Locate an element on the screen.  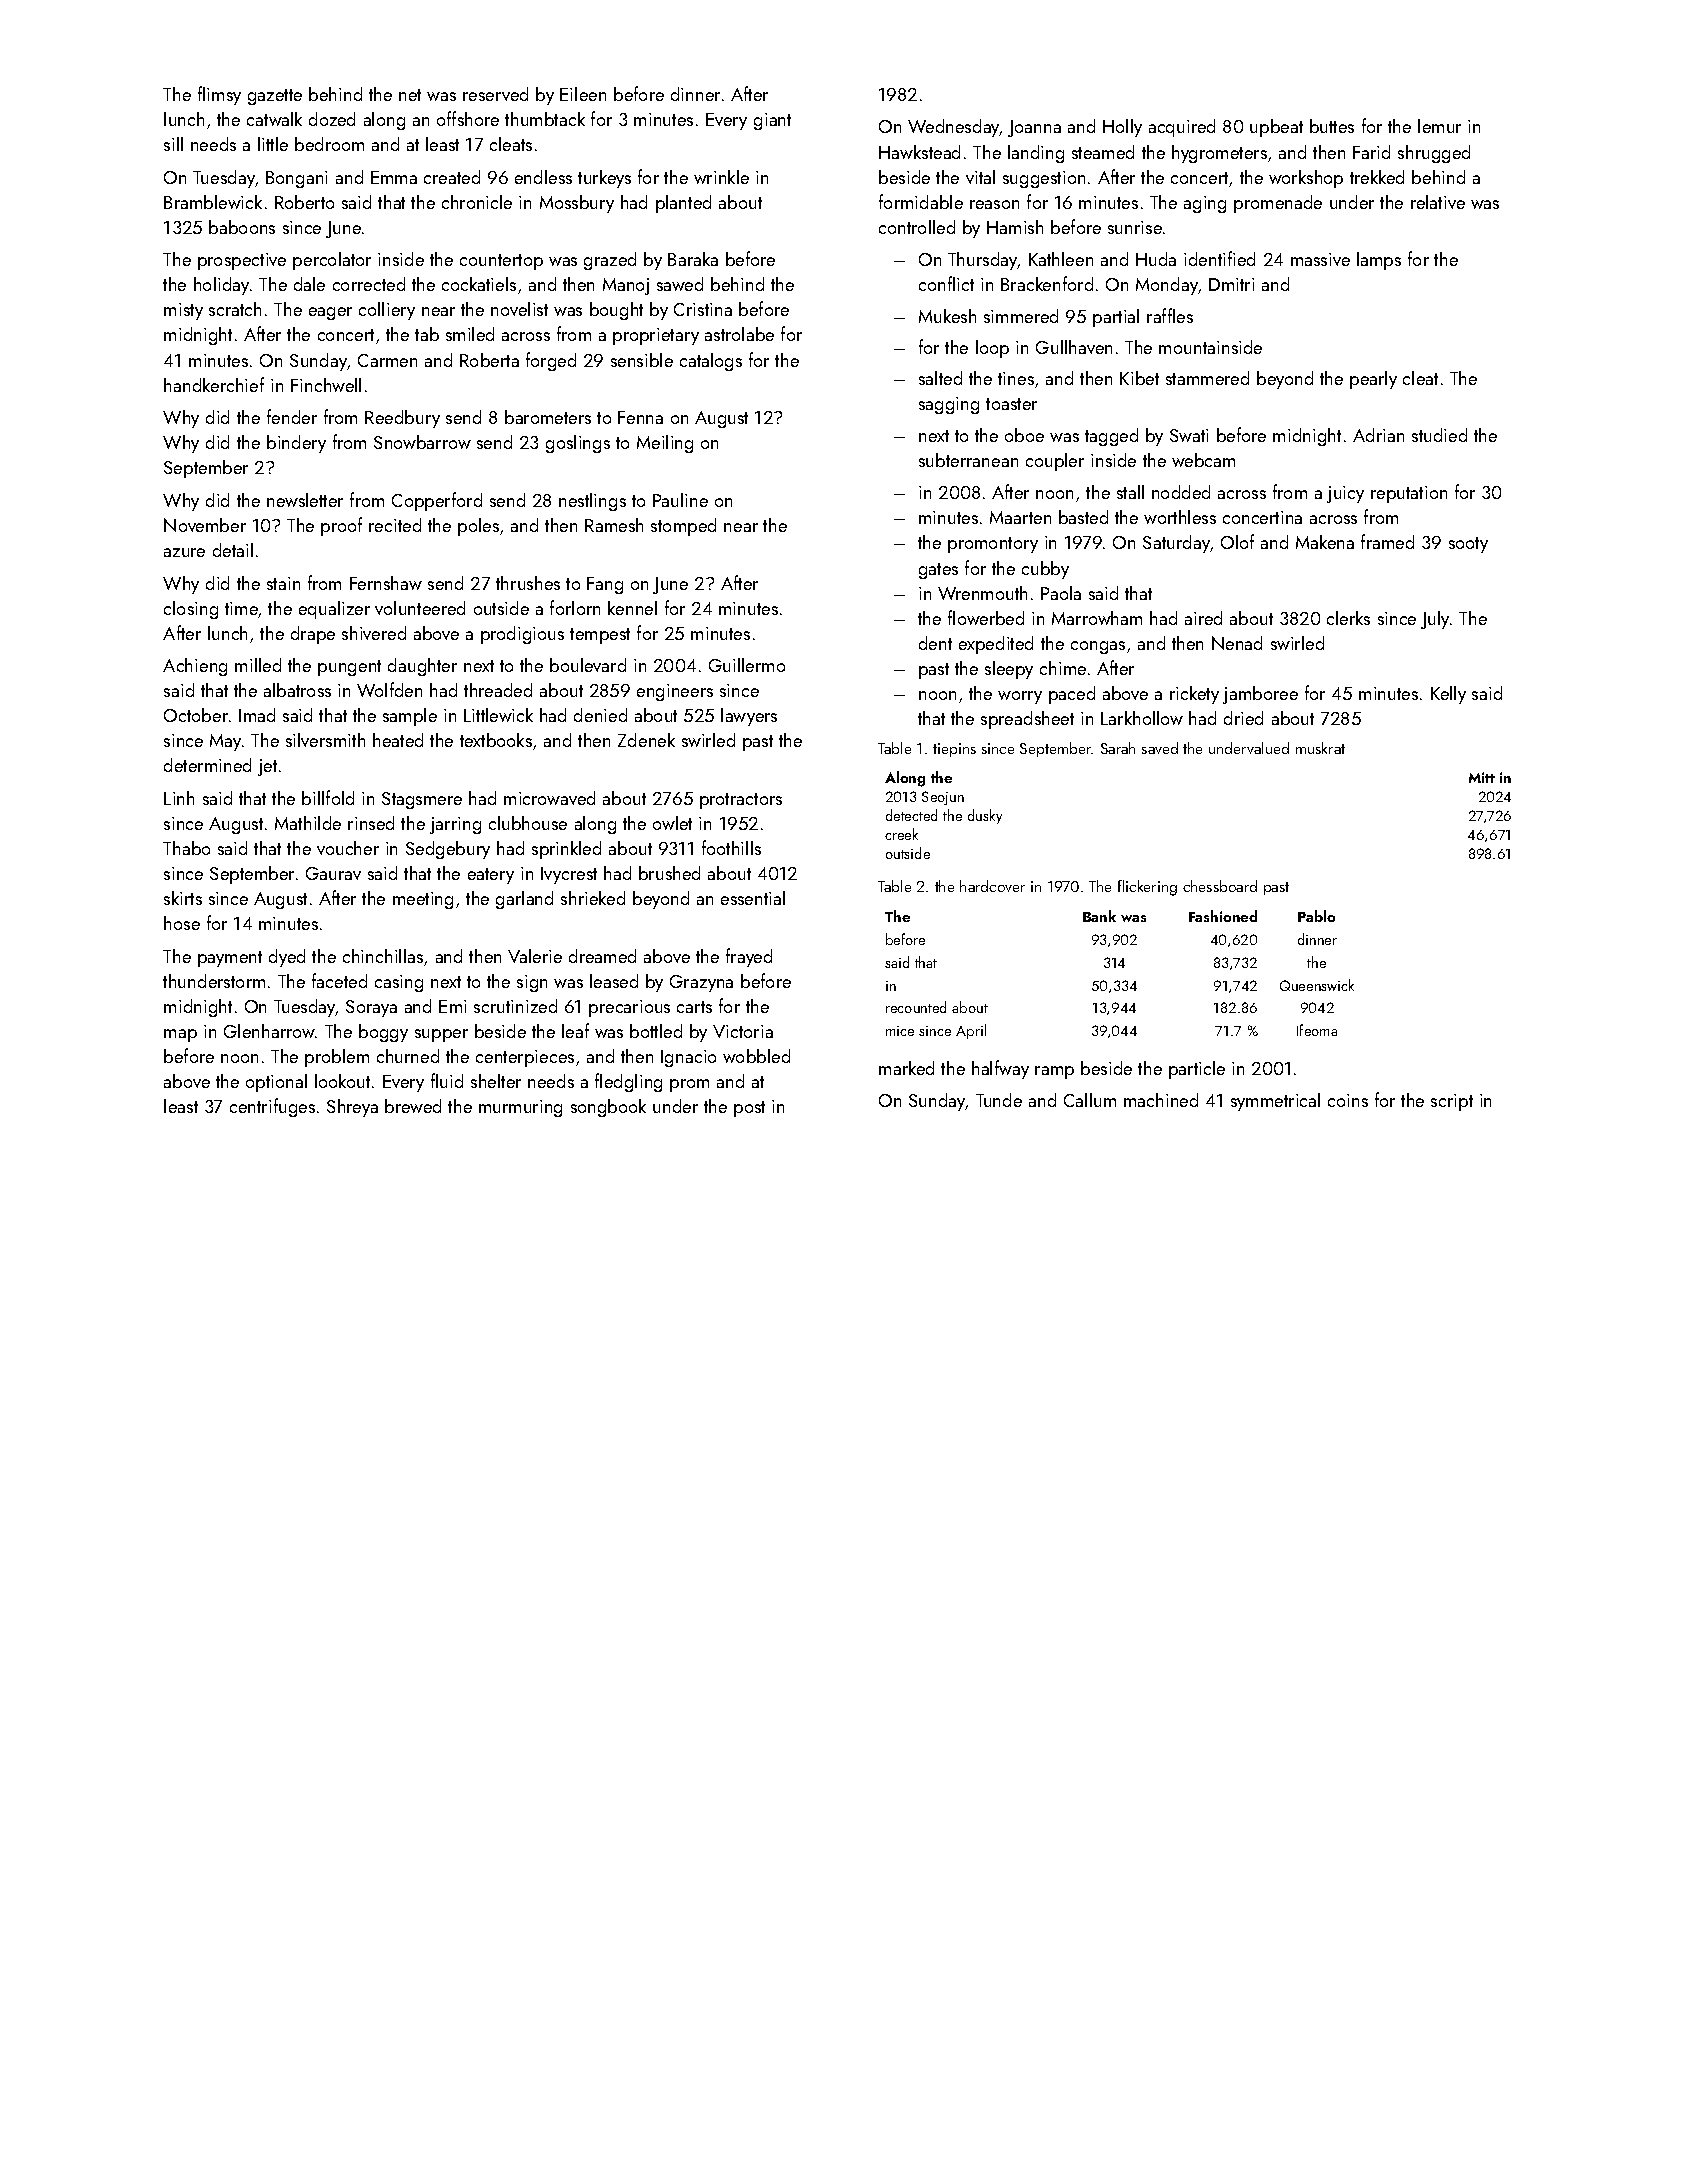
Tunde is located at coordinates (999, 1100).
